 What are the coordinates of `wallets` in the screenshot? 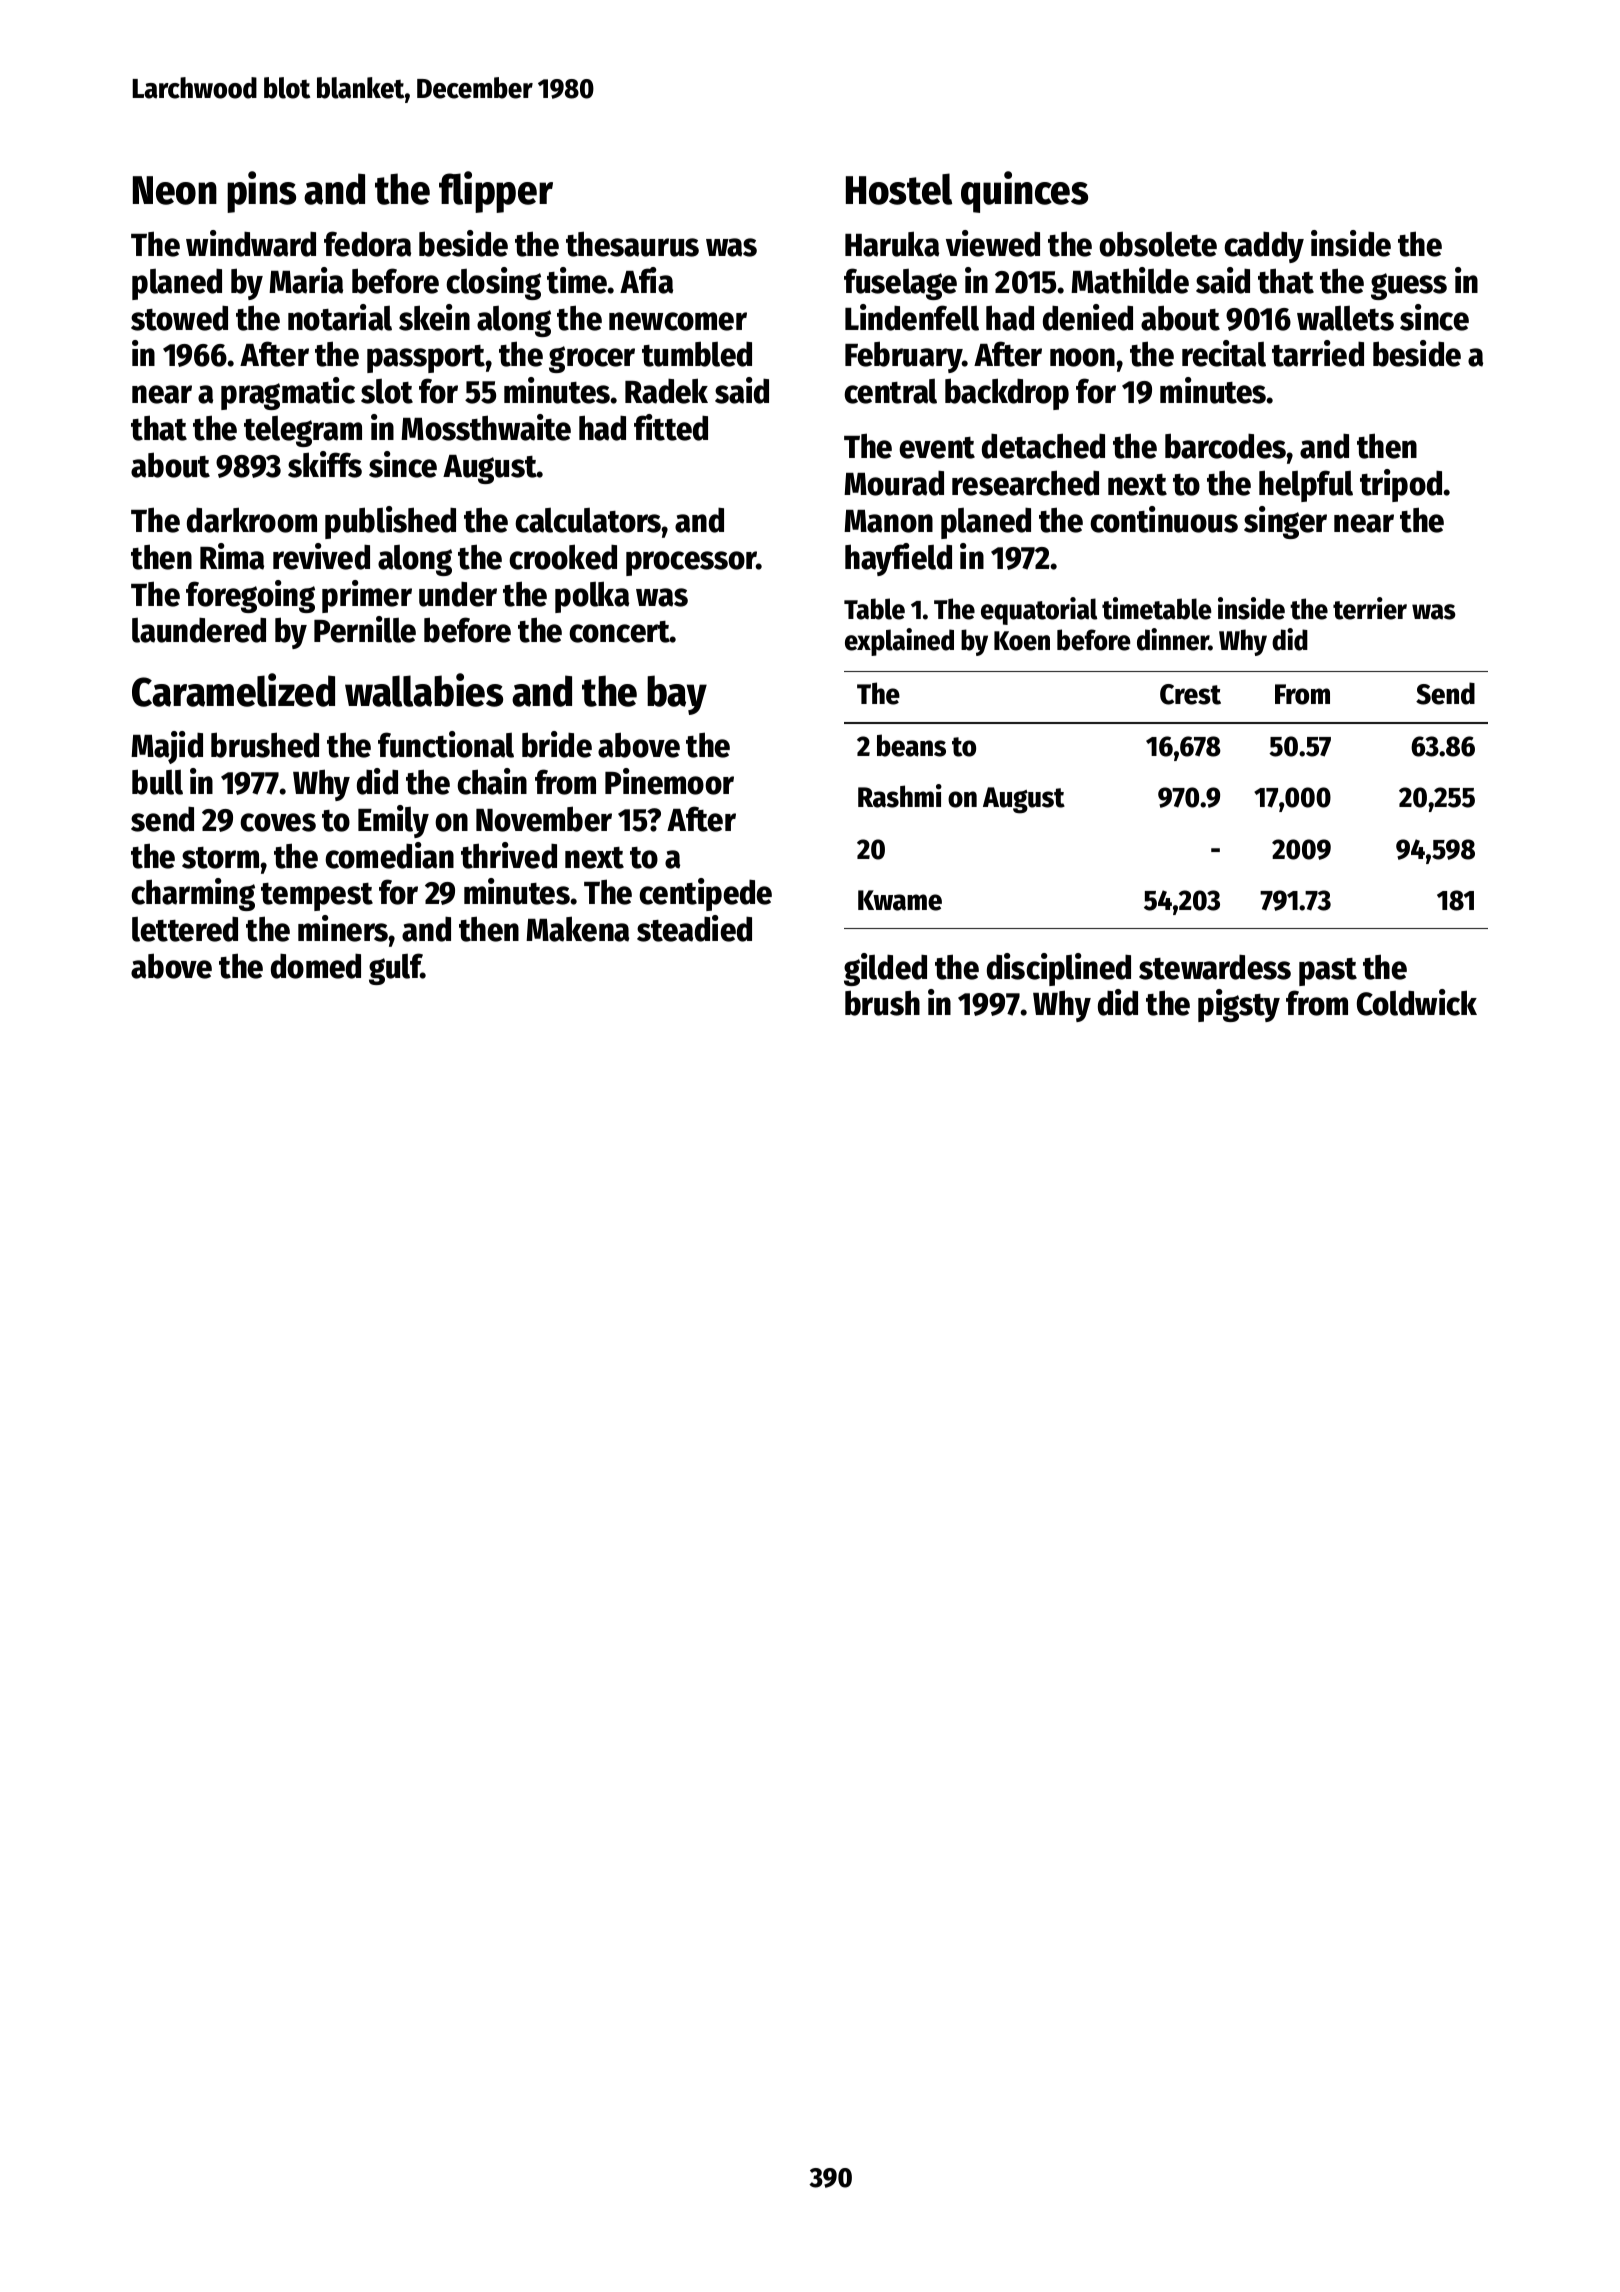 It's located at (1345, 318).
